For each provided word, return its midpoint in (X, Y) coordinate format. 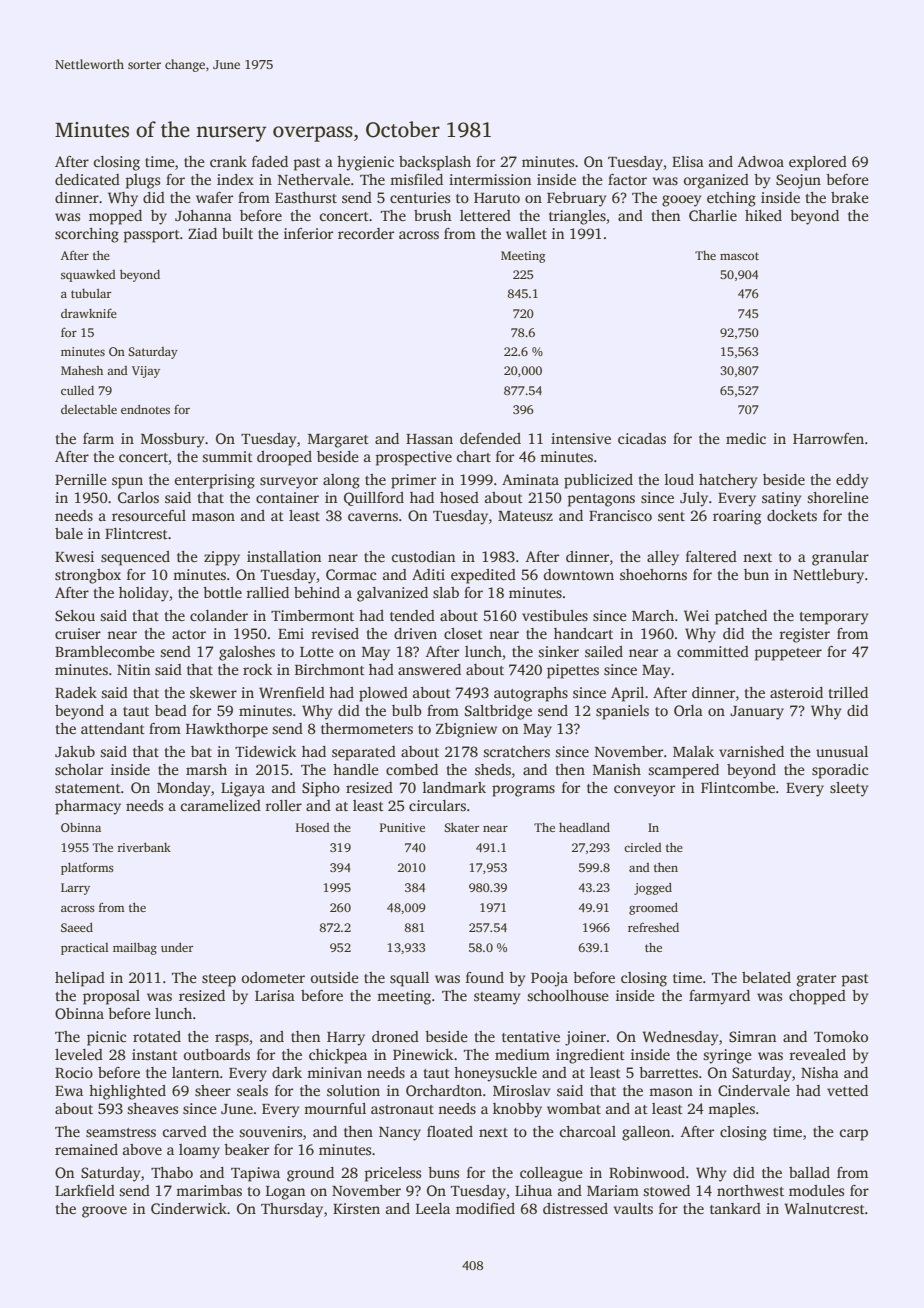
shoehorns (653, 574)
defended (490, 438)
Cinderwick (189, 1208)
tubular (91, 293)
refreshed (653, 927)
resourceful (149, 515)
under (177, 947)
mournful (335, 1108)
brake (850, 197)
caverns (373, 517)
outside (335, 977)
